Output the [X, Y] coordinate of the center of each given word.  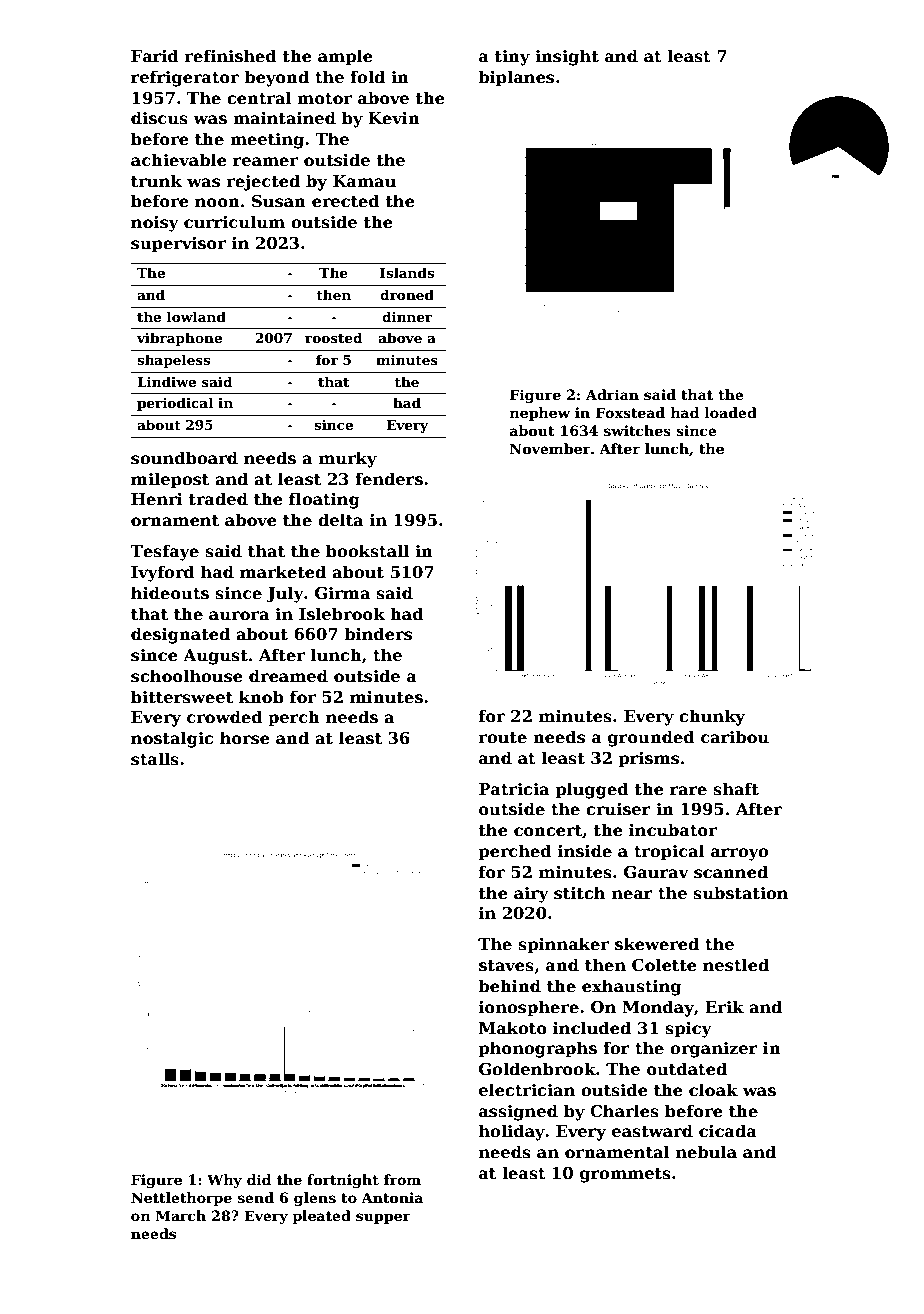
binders [378, 634]
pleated [321, 1217]
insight [567, 57]
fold [367, 77]
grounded [651, 738]
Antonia [392, 1197]
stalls [155, 759]
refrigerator [185, 78]
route [503, 738]
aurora [239, 615]
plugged [592, 790]
